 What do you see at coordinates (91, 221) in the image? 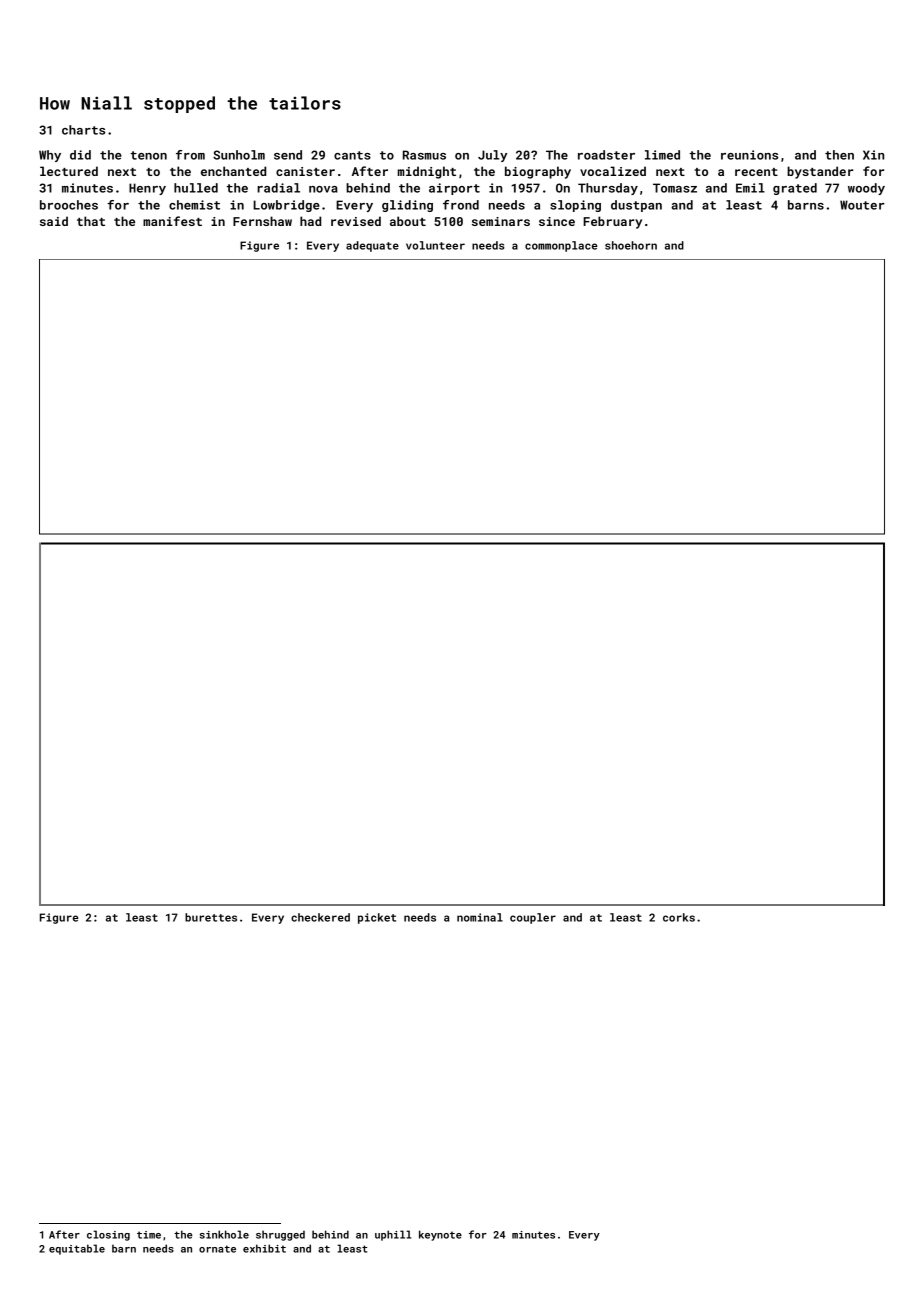
I see `that` at bounding box center [91, 221].
